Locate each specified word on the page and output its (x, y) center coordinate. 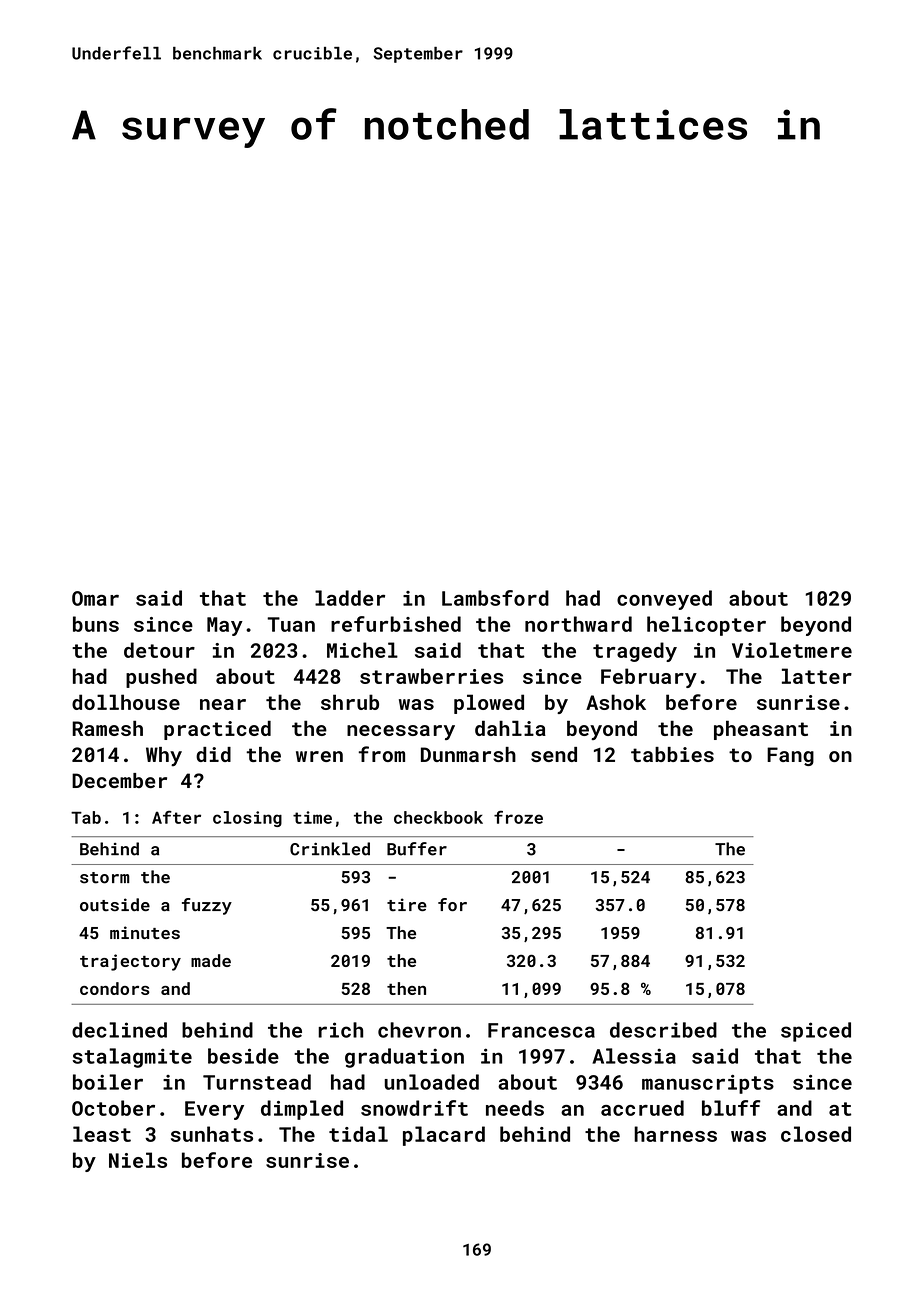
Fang (790, 756)
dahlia (510, 728)
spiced (816, 1032)
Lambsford (495, 598)
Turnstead (257, 1082)
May (225, 626)
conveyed (664, 600)
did (213, 754)
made (211, 960)
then (406, 988)
